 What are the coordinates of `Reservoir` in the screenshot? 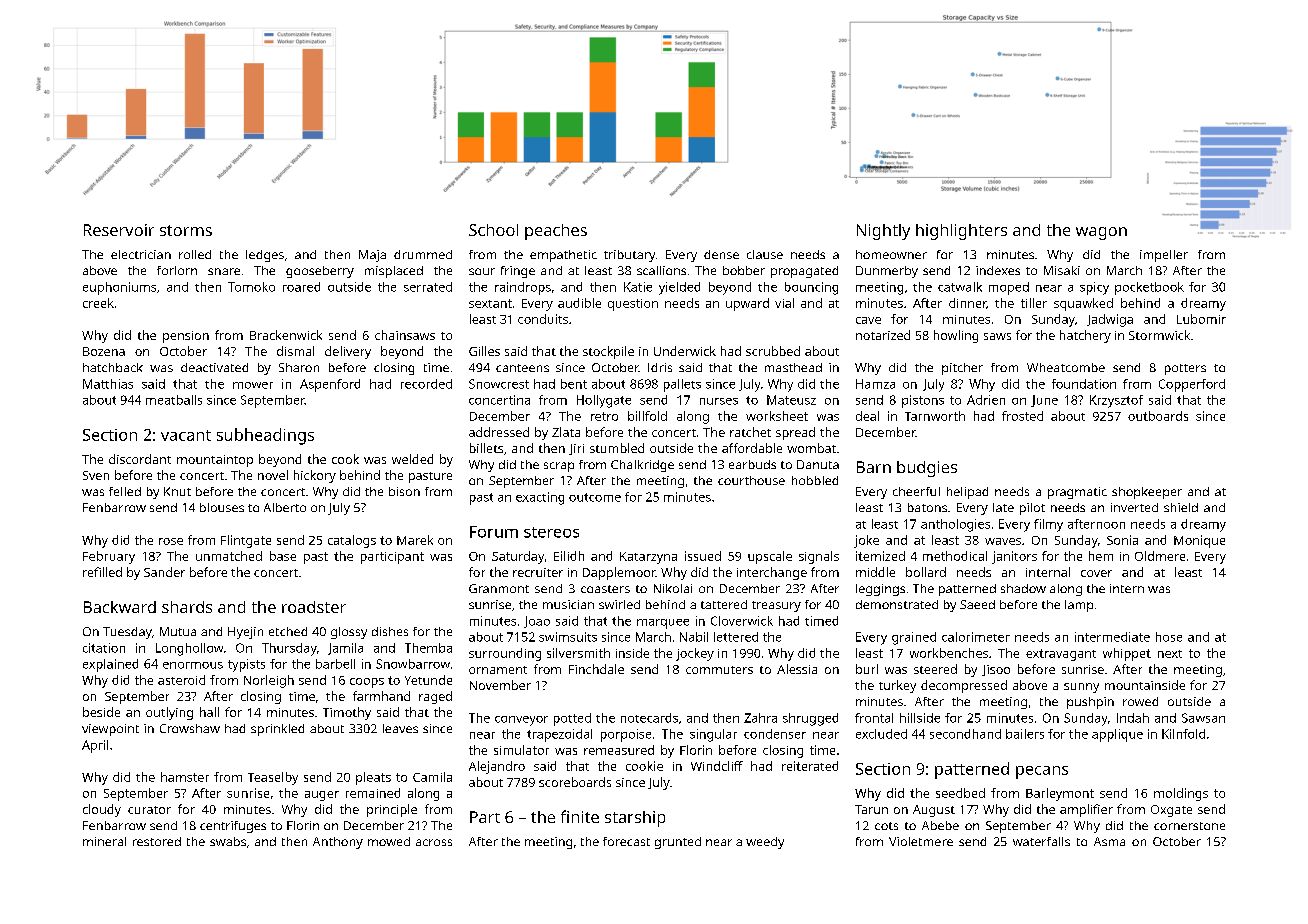 It's located at (119, 230).
